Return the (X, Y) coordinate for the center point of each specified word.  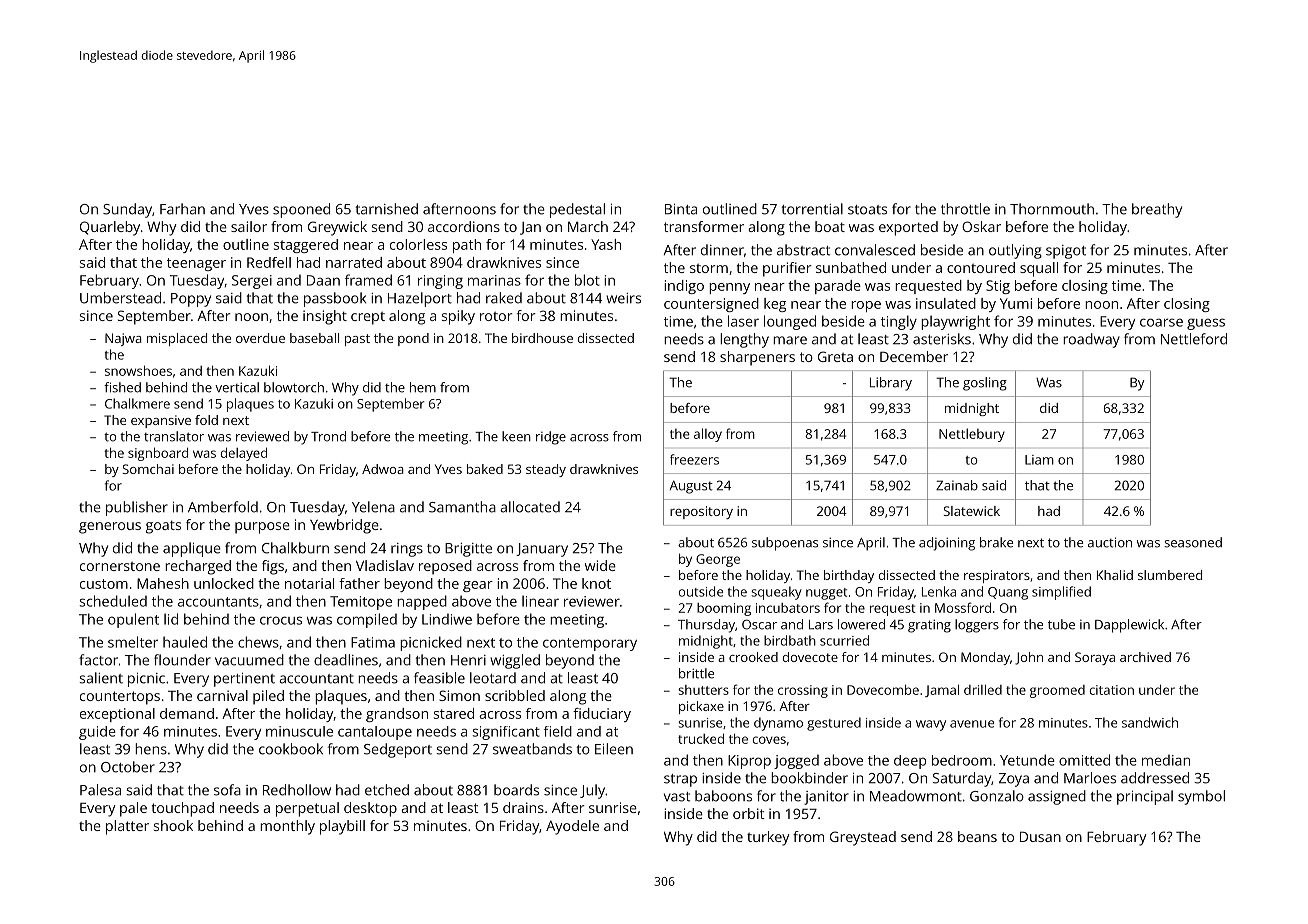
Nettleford (1194, 339)
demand (187, 713)
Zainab (957, 485)
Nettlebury (972, 435)
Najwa (123, 339)
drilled (983, 689)
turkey (768, 838)
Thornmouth (1052, 209)
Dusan (1040, 836)
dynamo (778, 724)
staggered (306, 246)
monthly (287, 827)
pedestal (577, 210)
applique (192, 549)
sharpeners (757, 358)
